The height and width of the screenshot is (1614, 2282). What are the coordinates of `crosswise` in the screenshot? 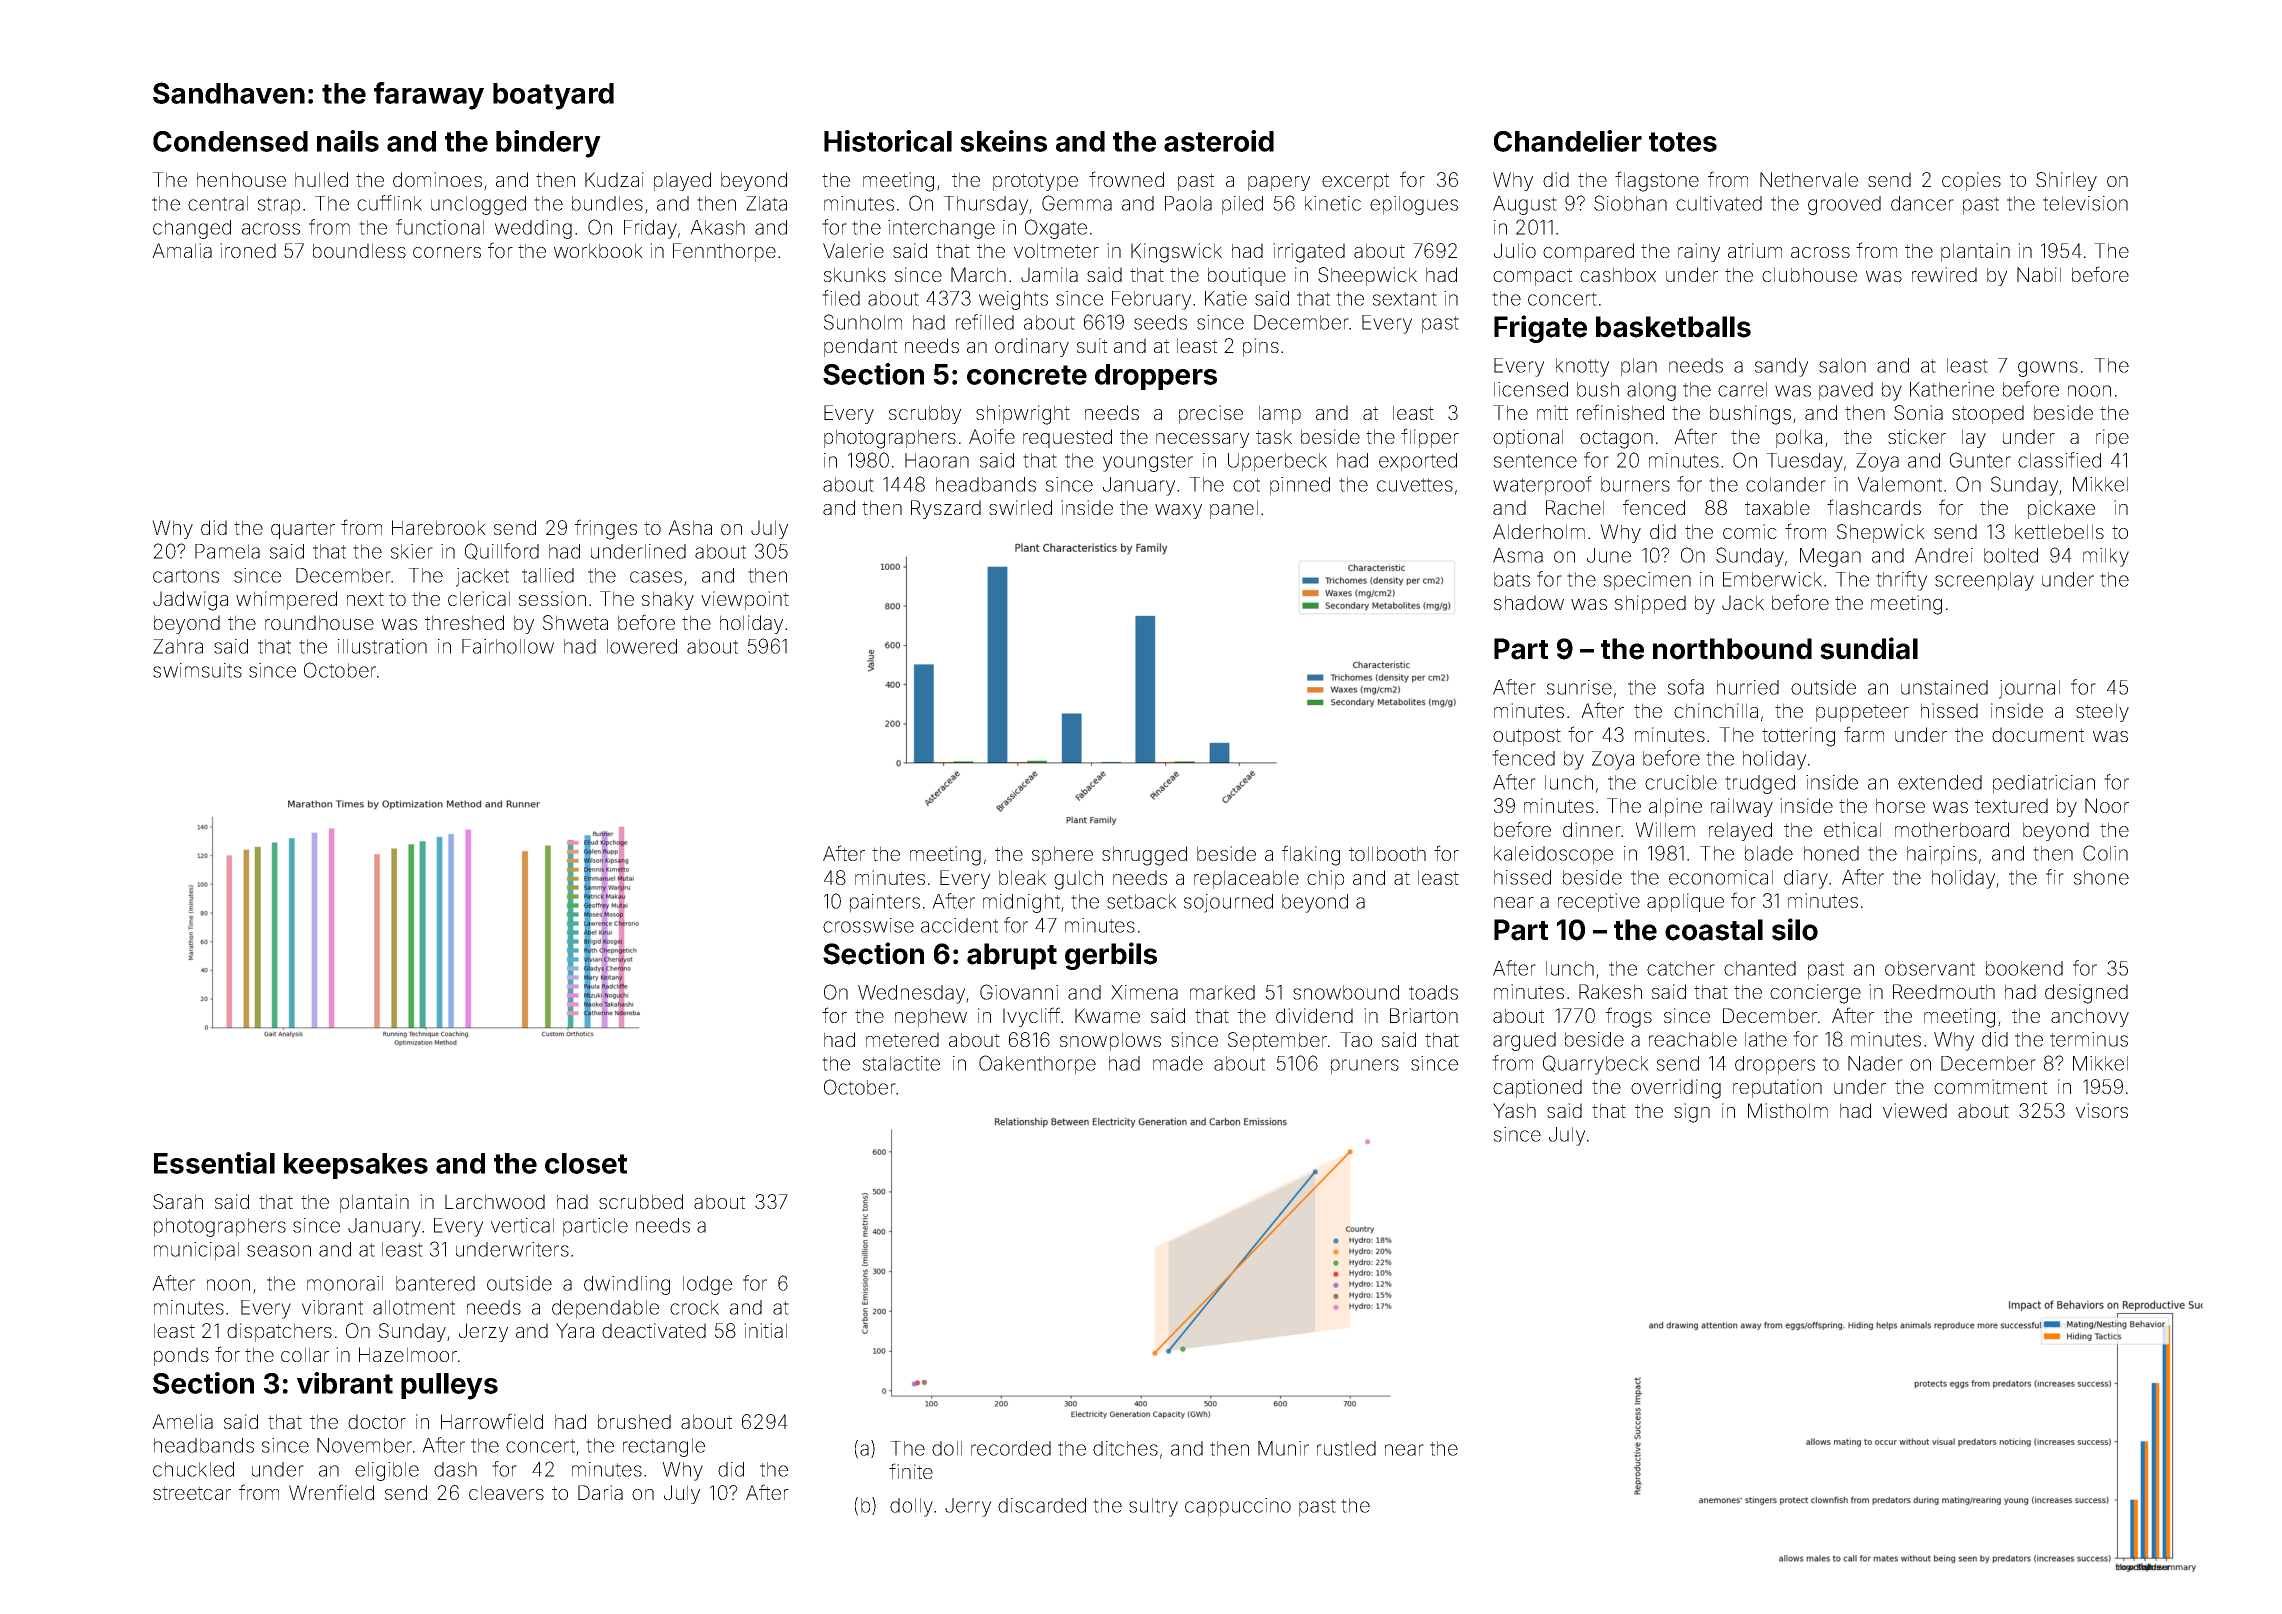 It's located at (868, 925).
